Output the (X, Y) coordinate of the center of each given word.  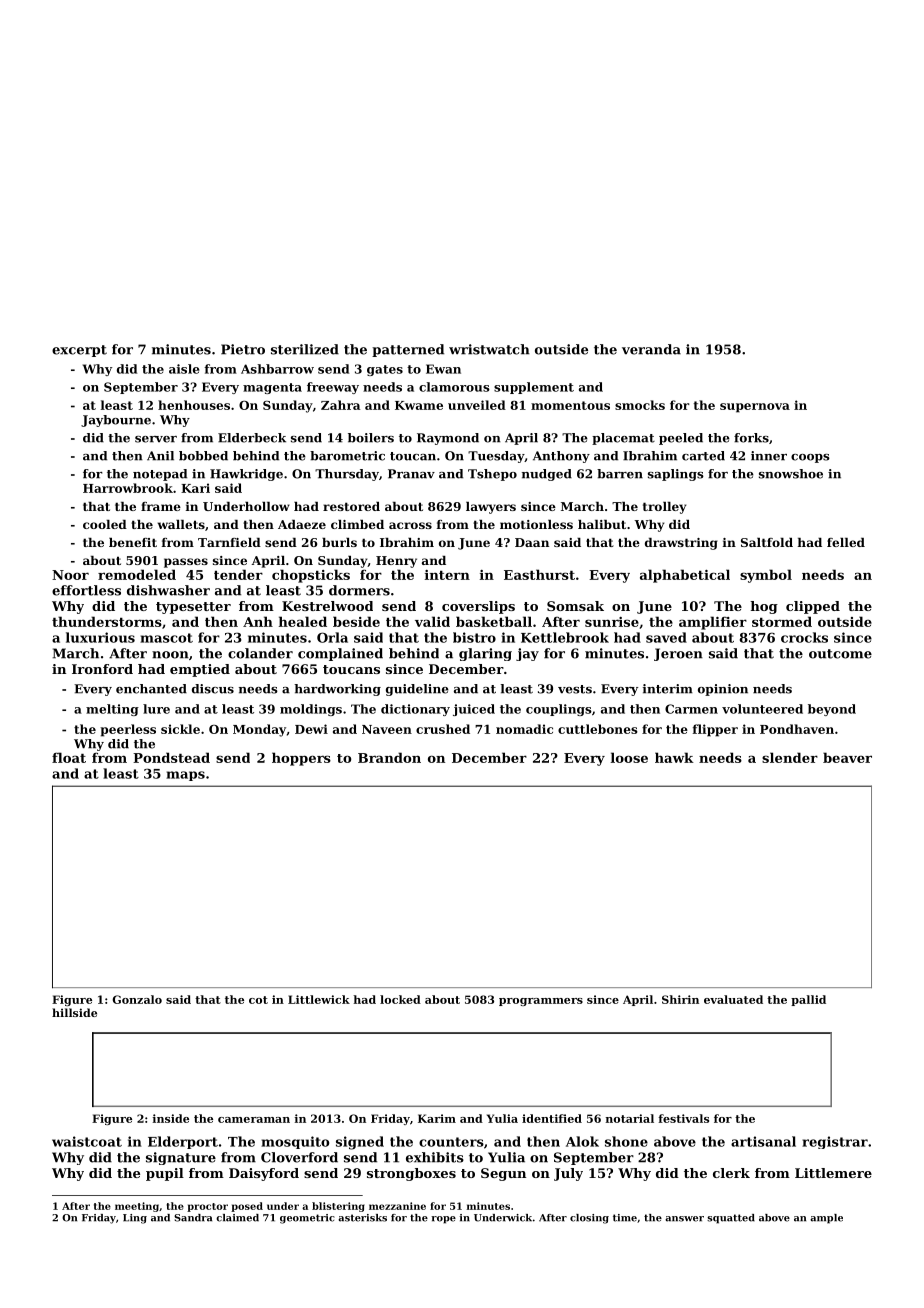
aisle (184, 369)
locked (400, 999)
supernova (755, 408)
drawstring (681, 544)
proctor (207, 1207)
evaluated (733, 999)
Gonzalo (137, 999)
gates (385, 370)
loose (629, 757)
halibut (602, 524)
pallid (808, 1000)
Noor (70, 575)
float (69, 757)
